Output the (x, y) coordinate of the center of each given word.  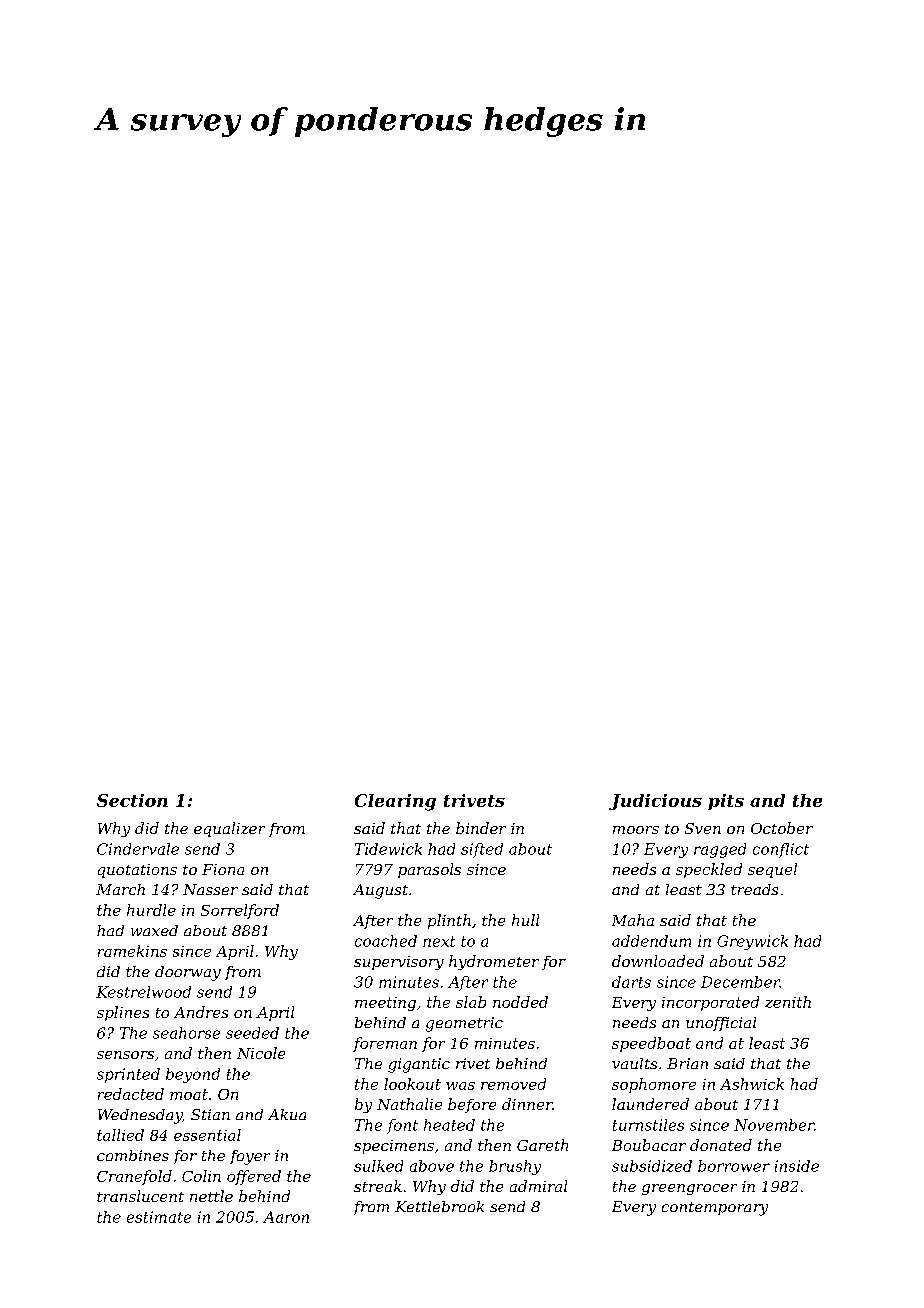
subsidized (652, 1166)
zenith (788, 1002)
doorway (188, 973)
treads (754, 889)
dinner (527, 1104)
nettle (211, 1196)
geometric (464, 1024)
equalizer (229, 829)
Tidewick (388, 849)
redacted (131, 1094)
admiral (538, 1186)
